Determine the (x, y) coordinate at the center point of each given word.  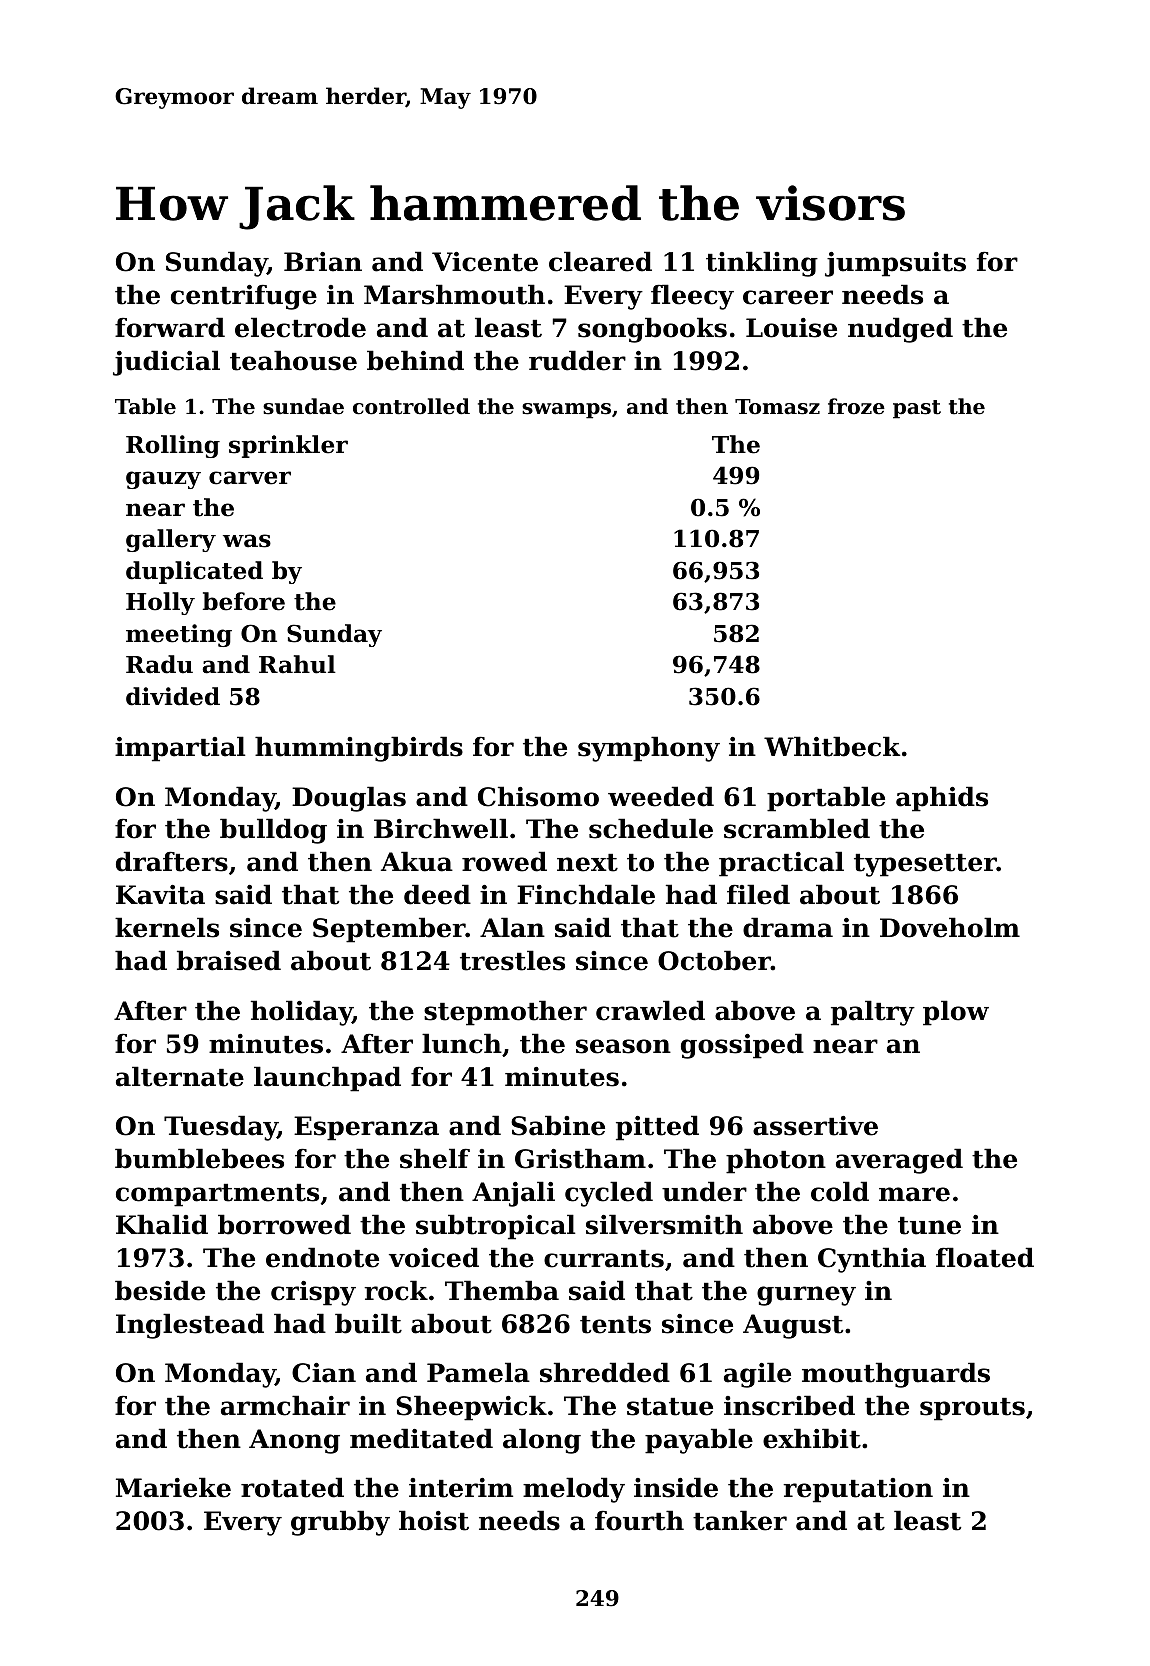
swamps (566, 411)
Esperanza (366, 1128)
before (244, 601)
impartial (180, 749)
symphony (649, 749)
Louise (791, 328)
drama (788, 927)
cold (840, 1191)
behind (415, 360)
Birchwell (441, 828)
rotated (292, 1487)
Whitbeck (832, 746)
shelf (435, 1158)
